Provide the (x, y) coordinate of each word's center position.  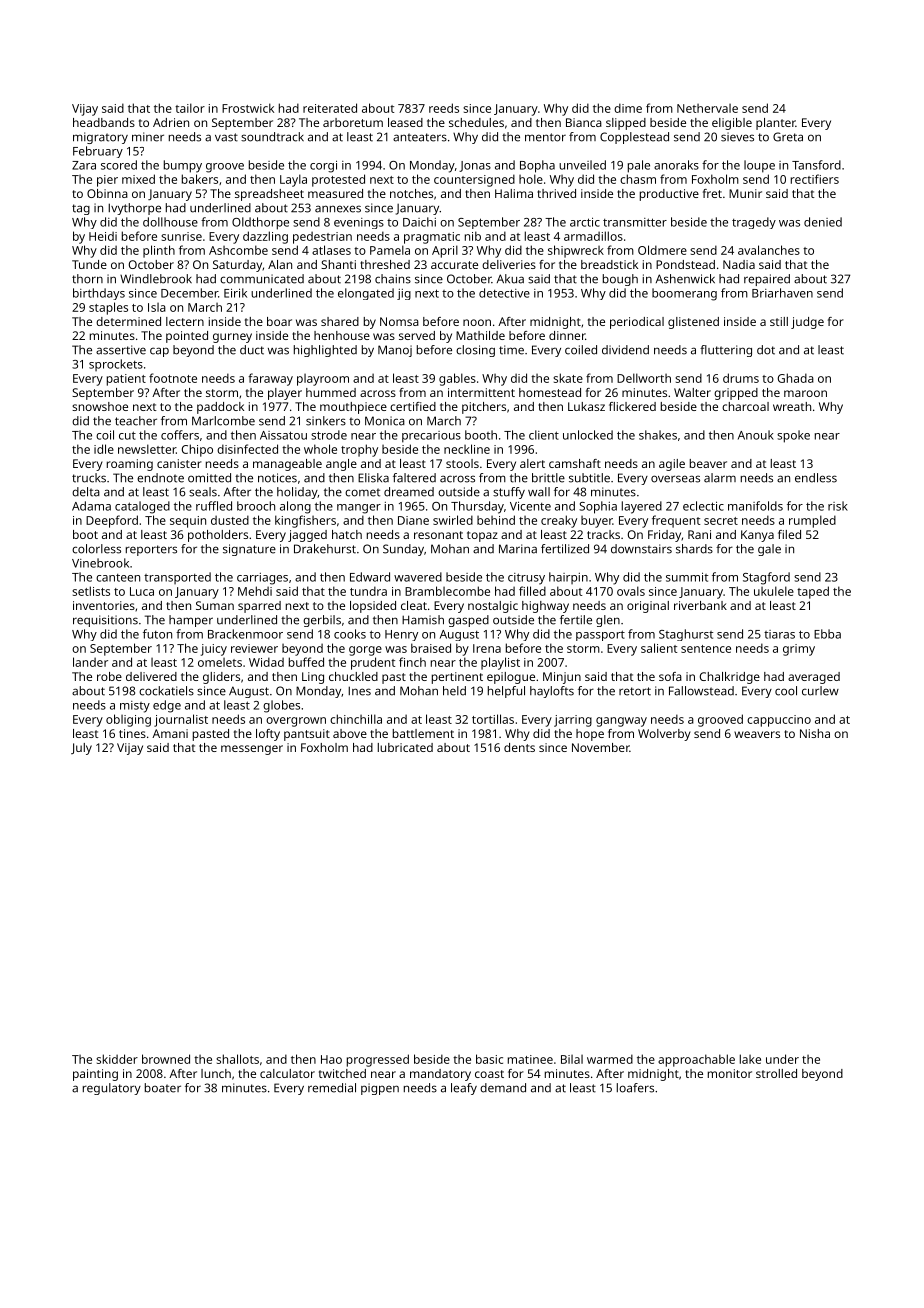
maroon (805, 393)
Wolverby (664, 735)
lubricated (405, 747)
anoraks (676, 165)
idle (104, 449)
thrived (556, 193)
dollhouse (170, 222)
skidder (117, 1059)
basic (489, 1059)
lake (750, 1059)
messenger (252, 750)
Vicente (530, 506)
